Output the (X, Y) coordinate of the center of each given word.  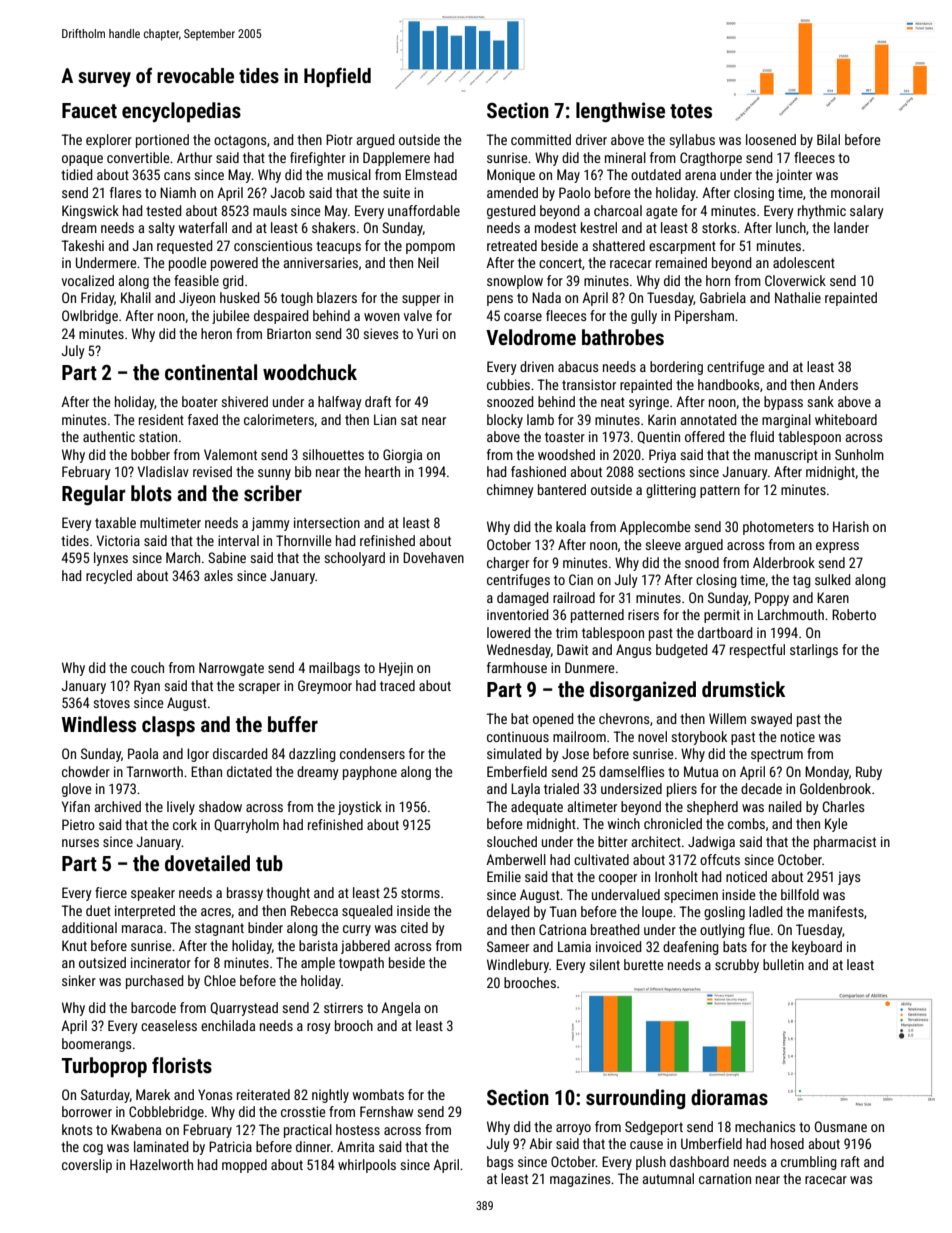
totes (691, 111)
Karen (833, 597)
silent (604, 964)
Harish (851, 526)
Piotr (339, 139)
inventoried (518, 614)
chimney (510, 491)
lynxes (111, 559)
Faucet (89, 110)
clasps (168, 726)
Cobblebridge (166, 1113)
